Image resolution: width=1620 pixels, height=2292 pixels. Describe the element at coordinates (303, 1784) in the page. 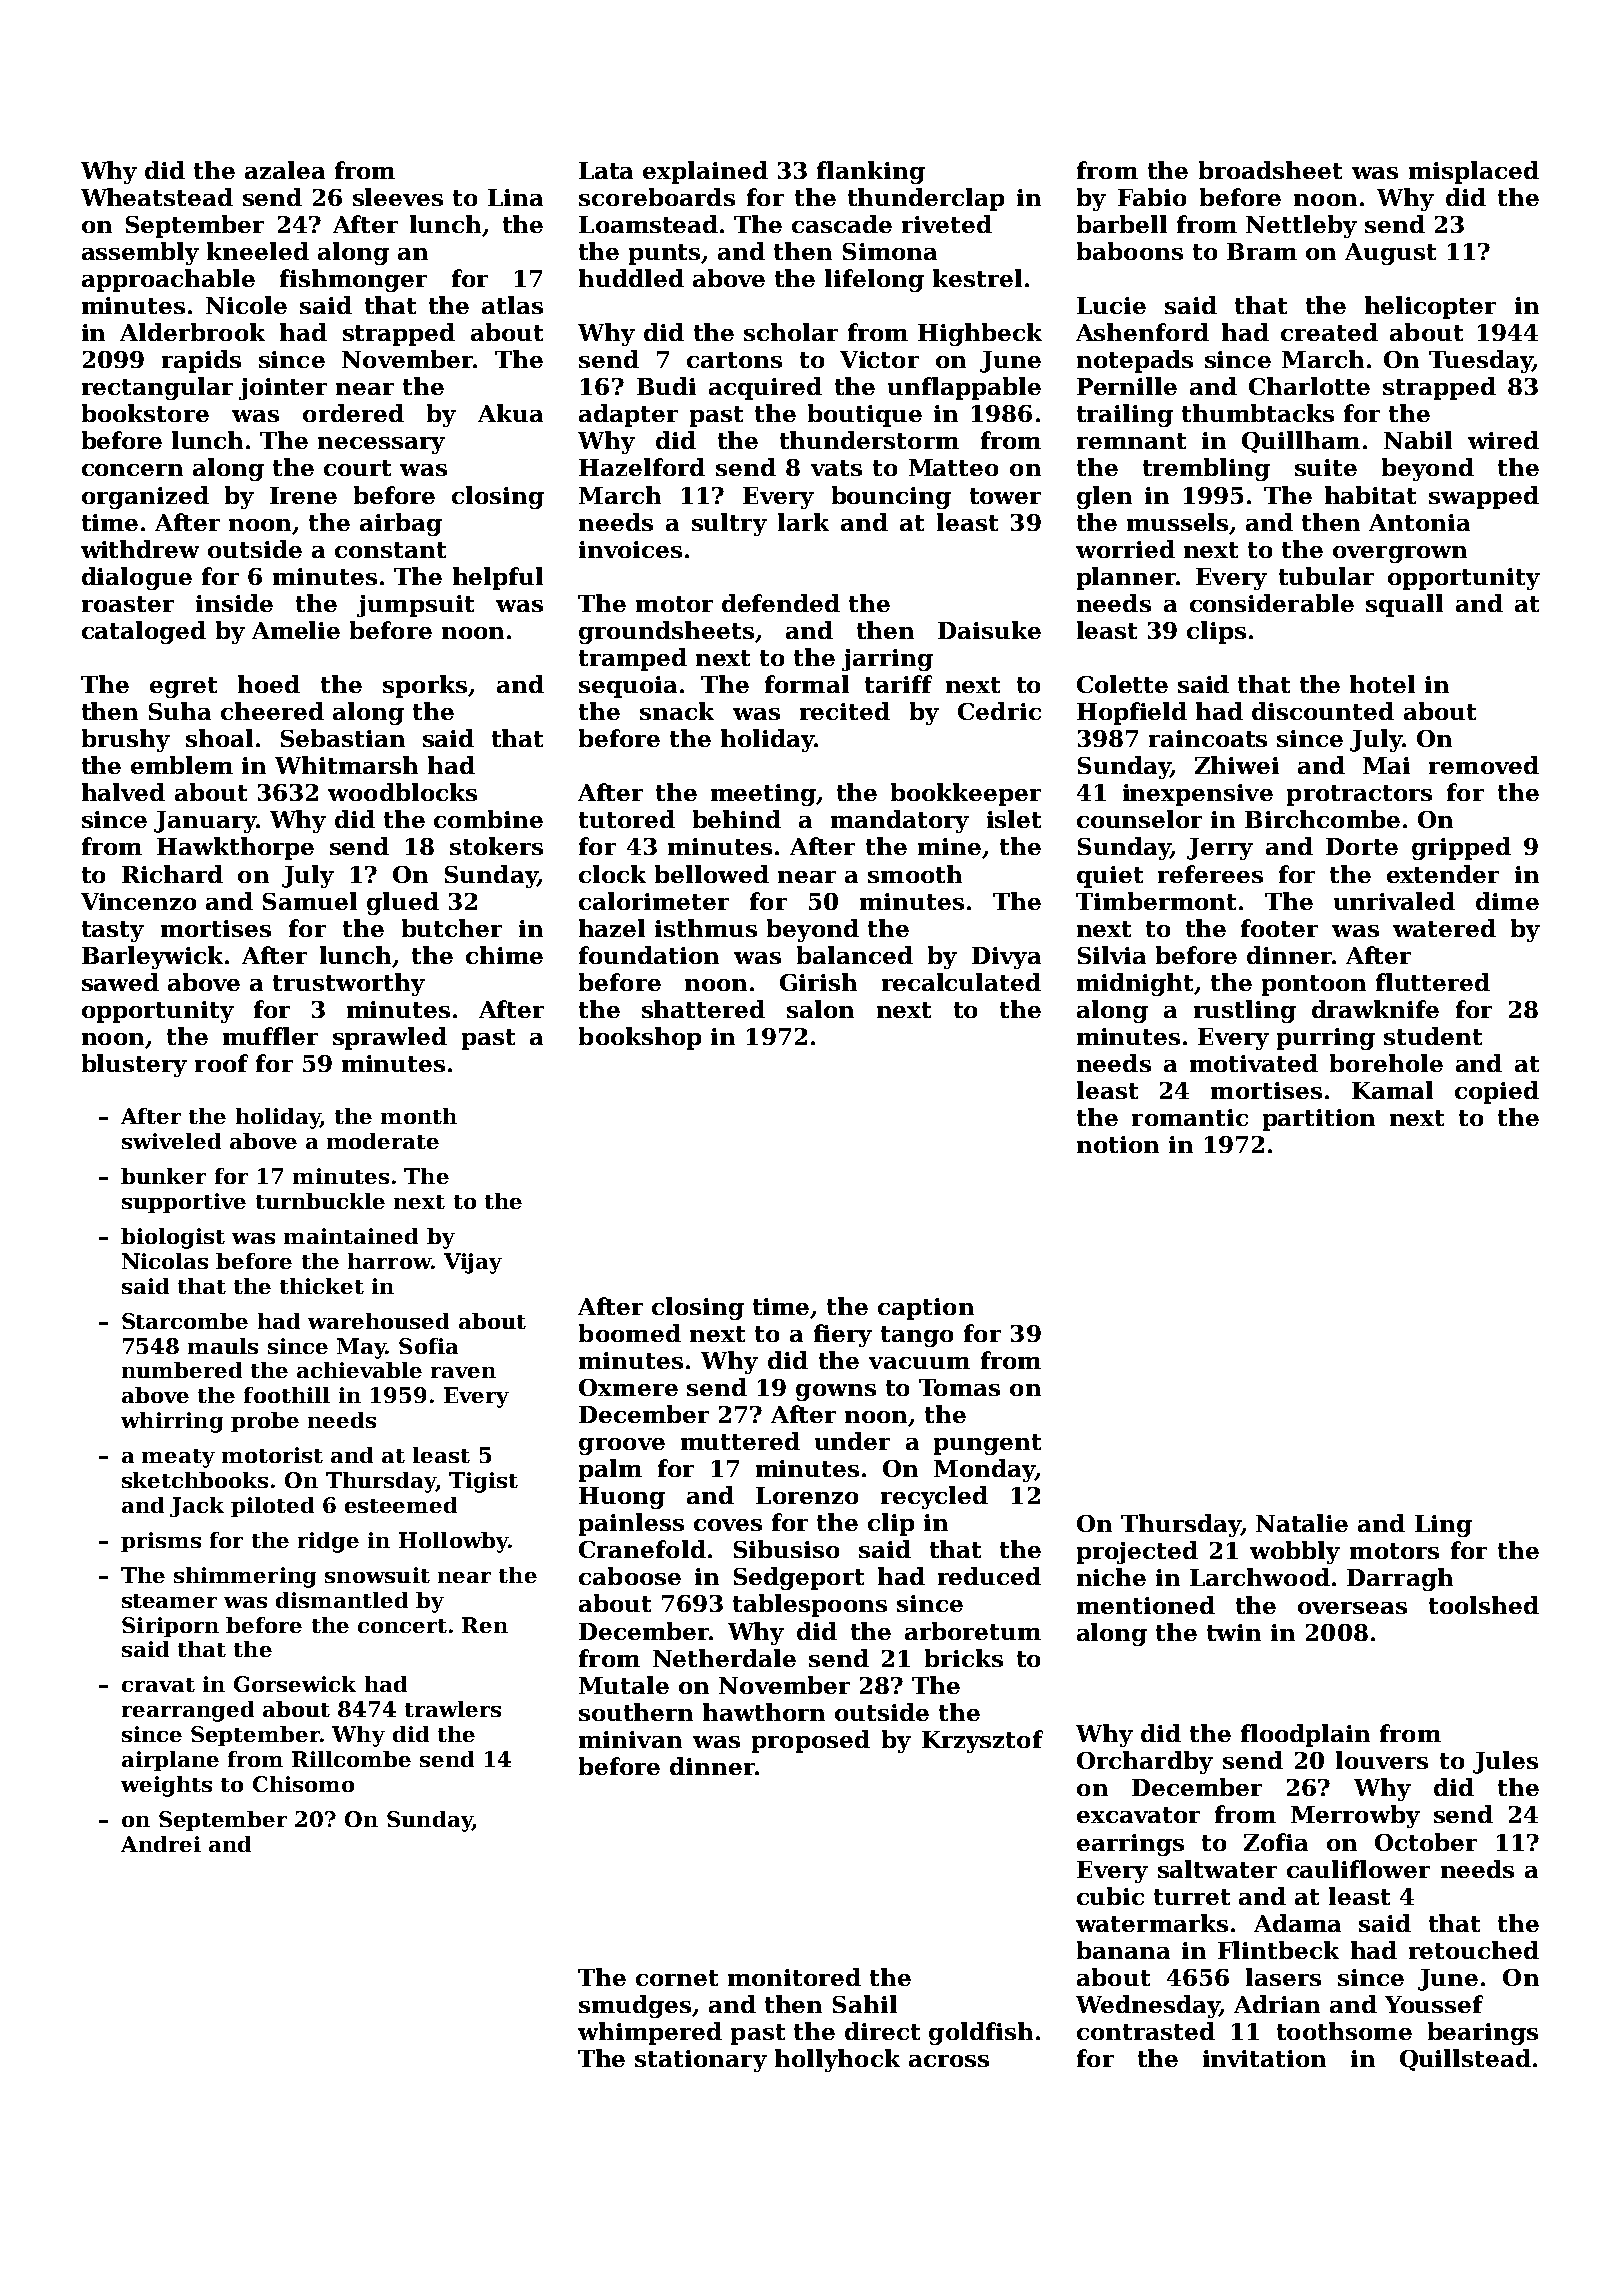

I see `Chisomo` at that location.
